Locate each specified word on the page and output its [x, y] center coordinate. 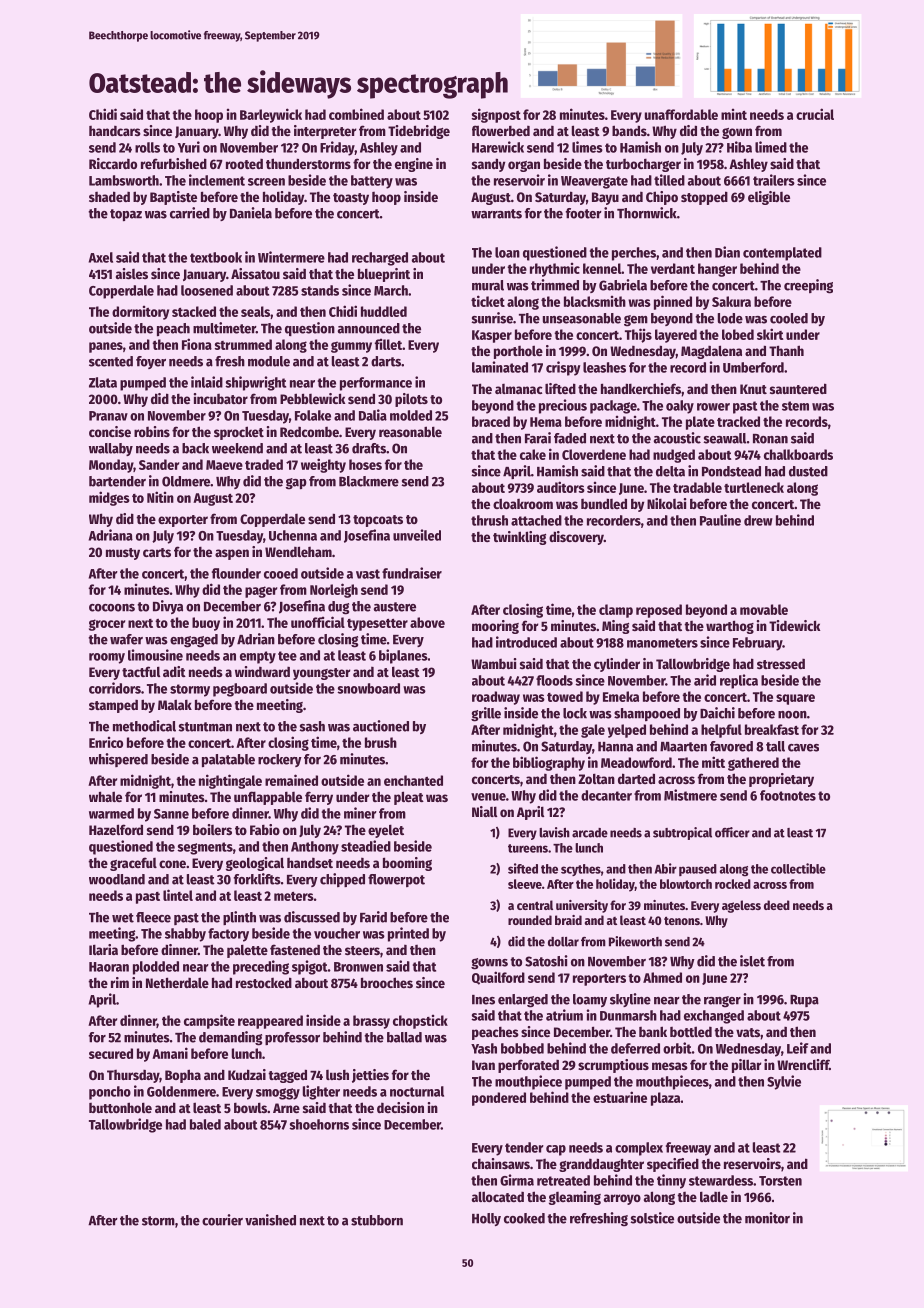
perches [634, 254]
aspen [232, 554]
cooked [524, 1218]
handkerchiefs [641, 388]
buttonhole [120, 1107]
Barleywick [271, 115]
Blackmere [369, 481]
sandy [488, 165]
